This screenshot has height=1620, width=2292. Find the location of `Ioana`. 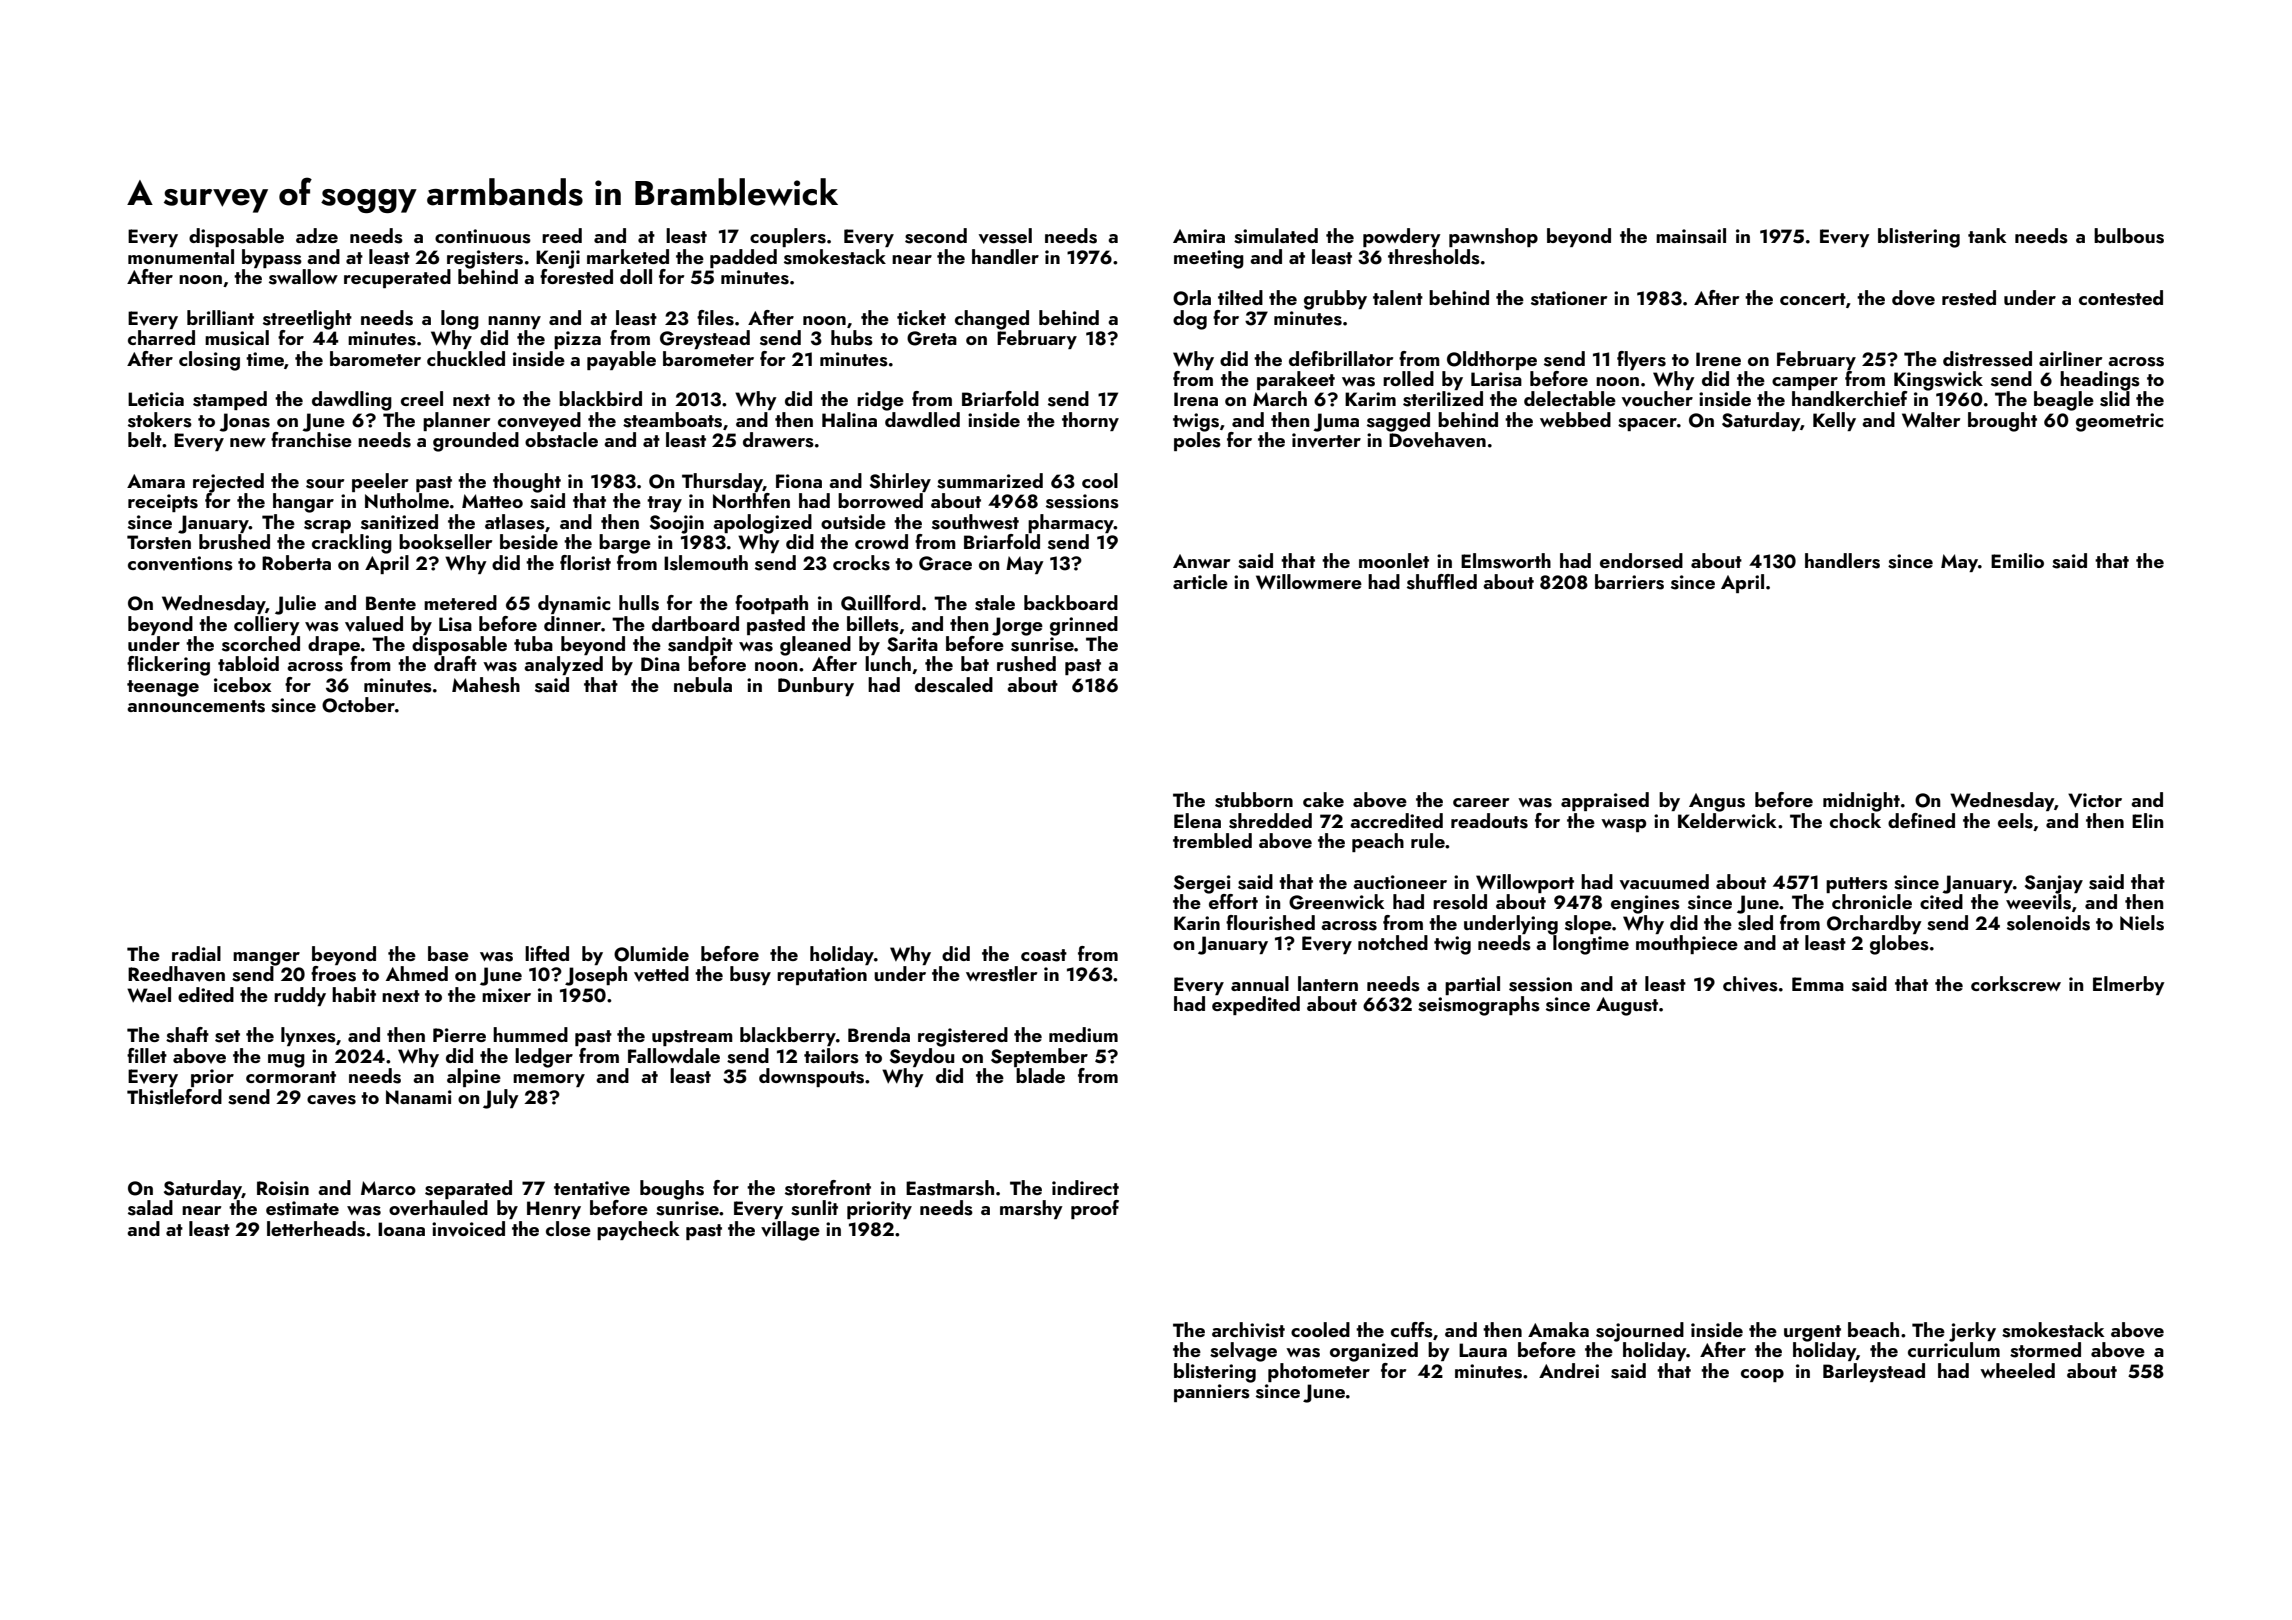

Ioana is located at coordinates (401, 1229).
